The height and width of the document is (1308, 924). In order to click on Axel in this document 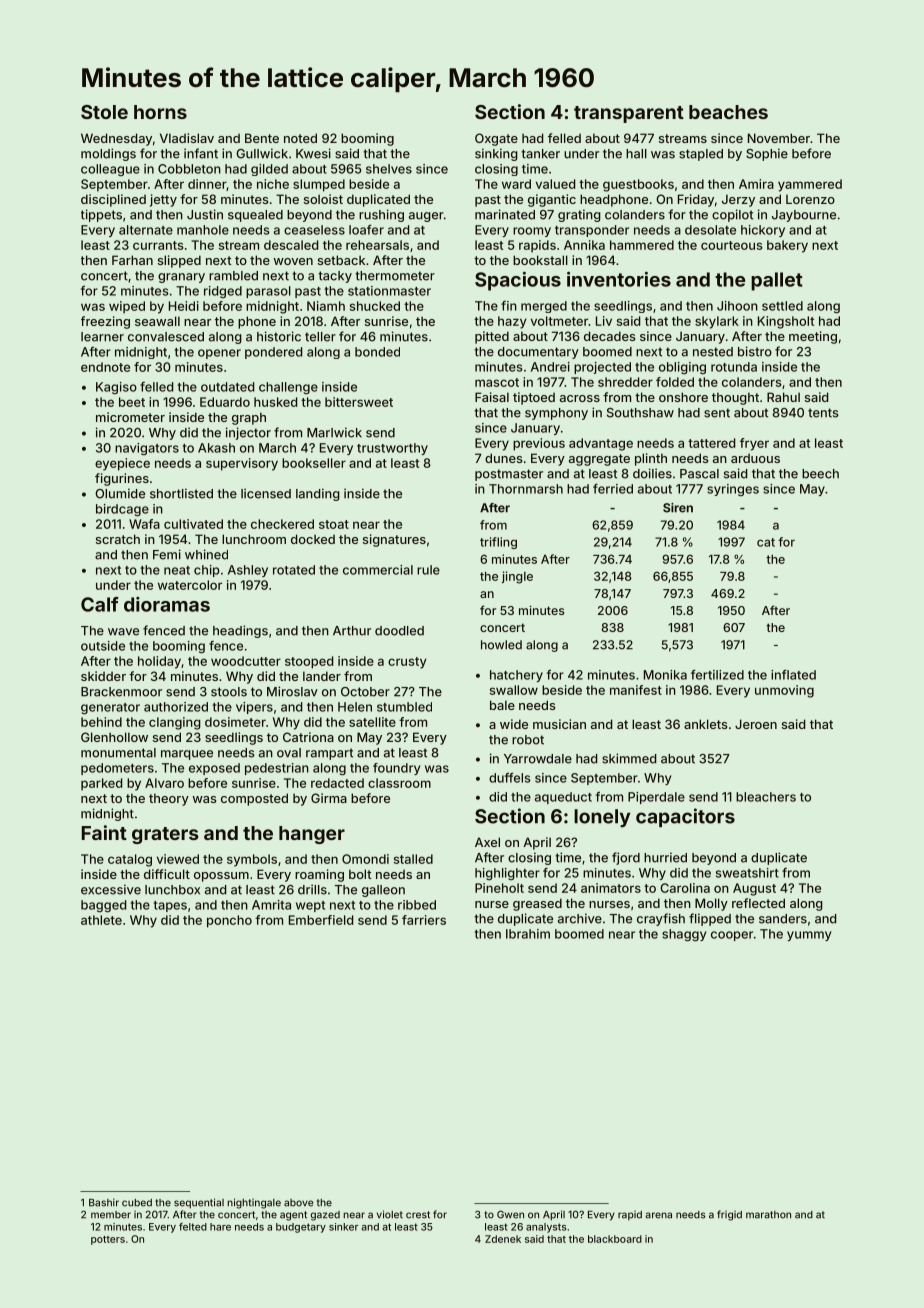, I will do `click(487, 842)`.
